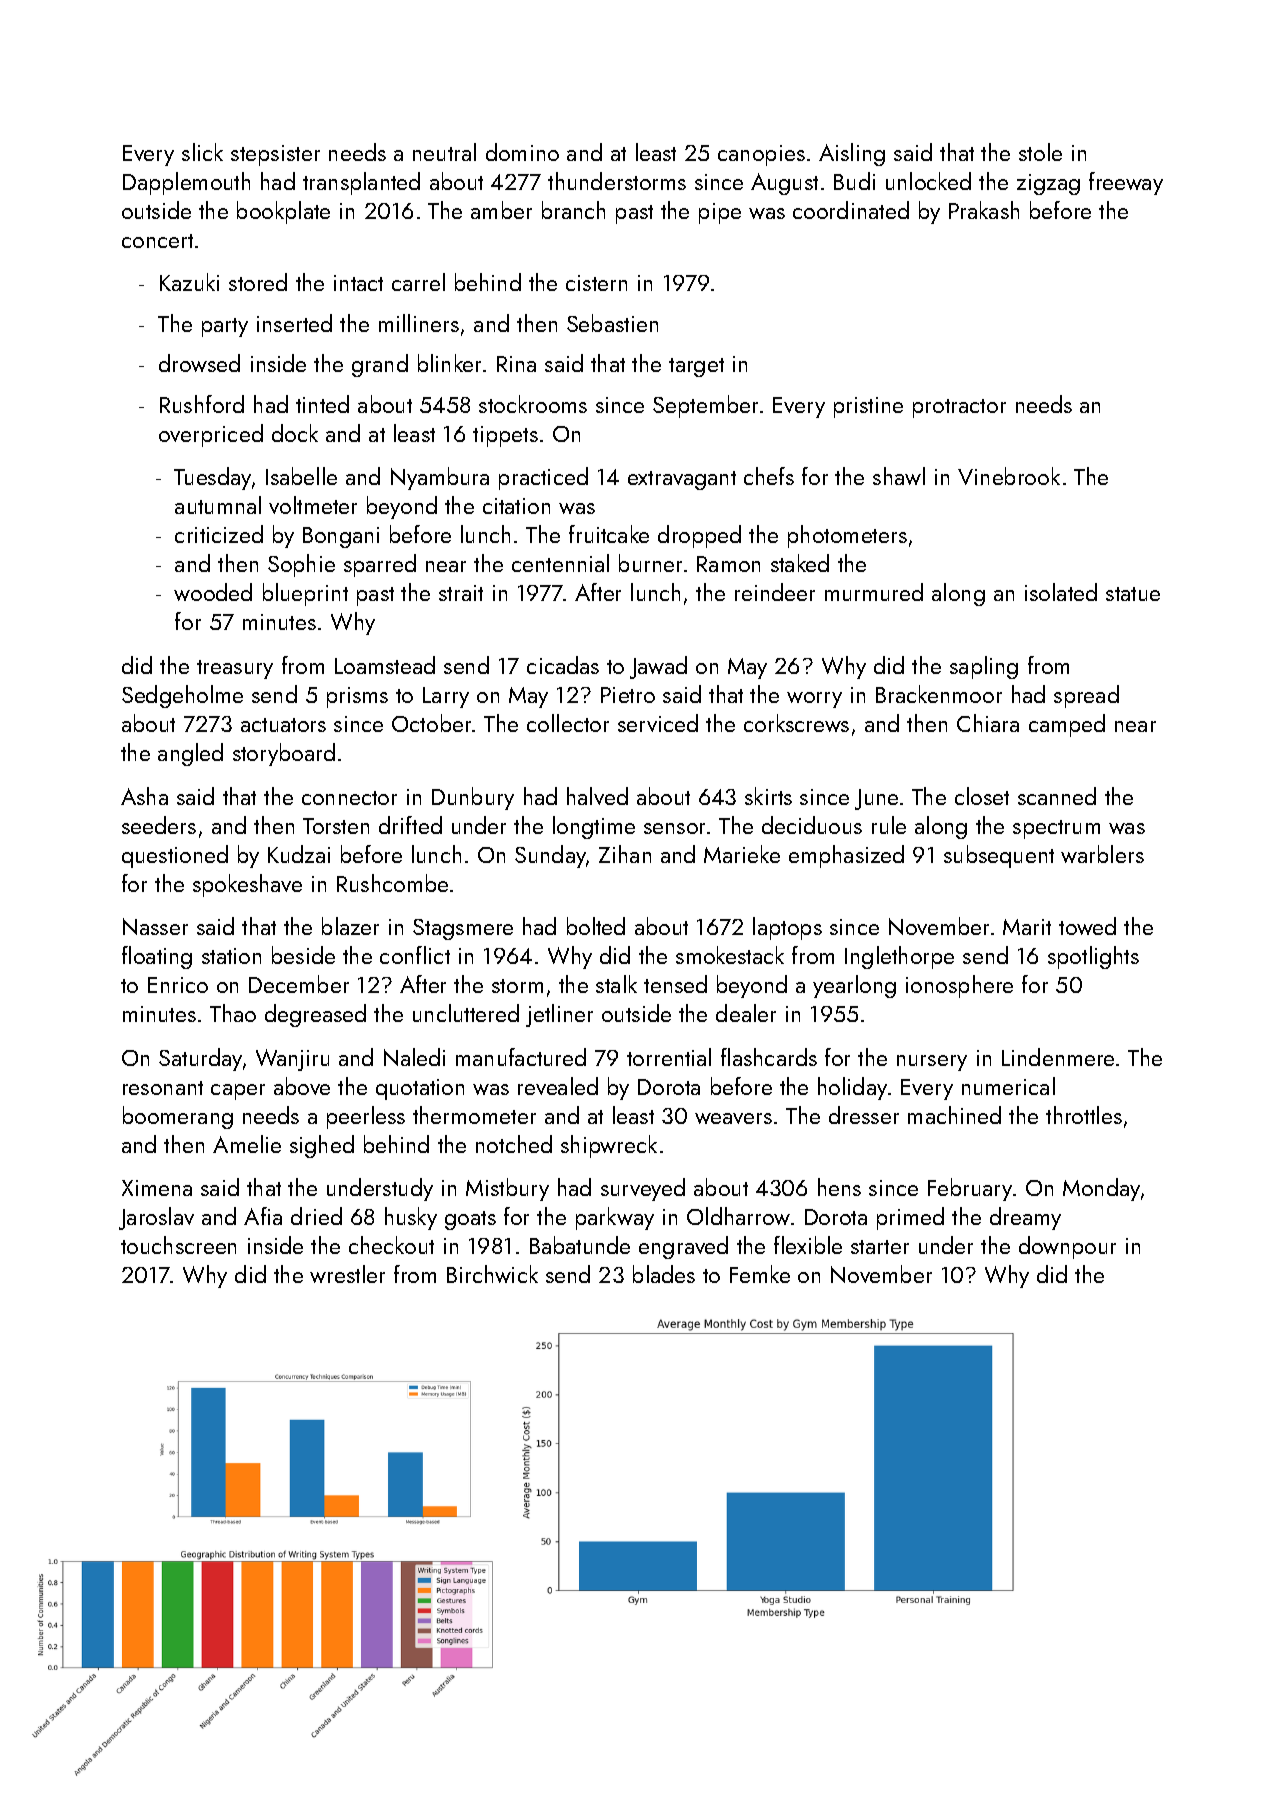  I want to click on Thao, so click(233, 1013).
